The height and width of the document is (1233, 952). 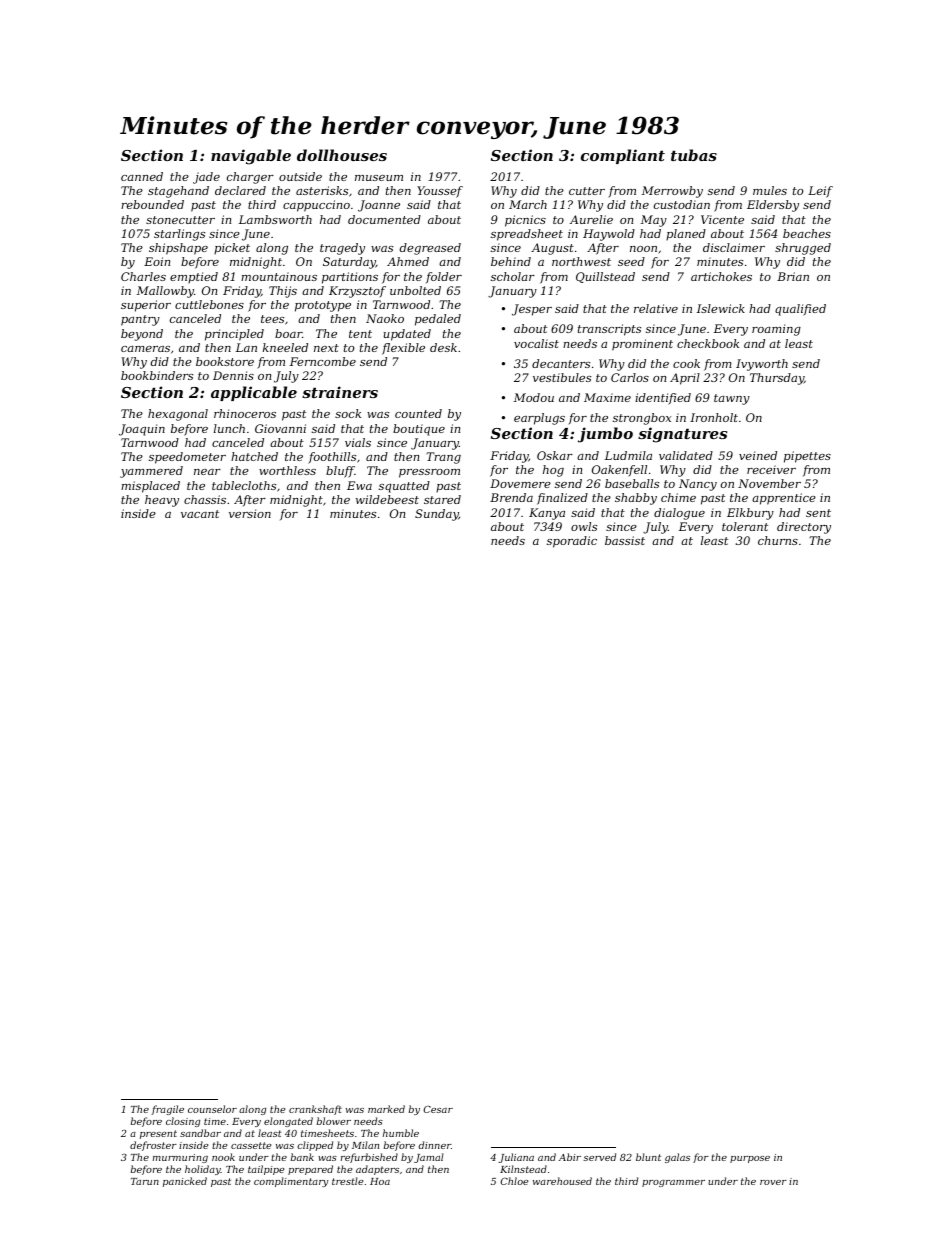 What do you see at coordinates (677, 1158) in the document?
I see `galas` at bounding box center [677, 1158].
